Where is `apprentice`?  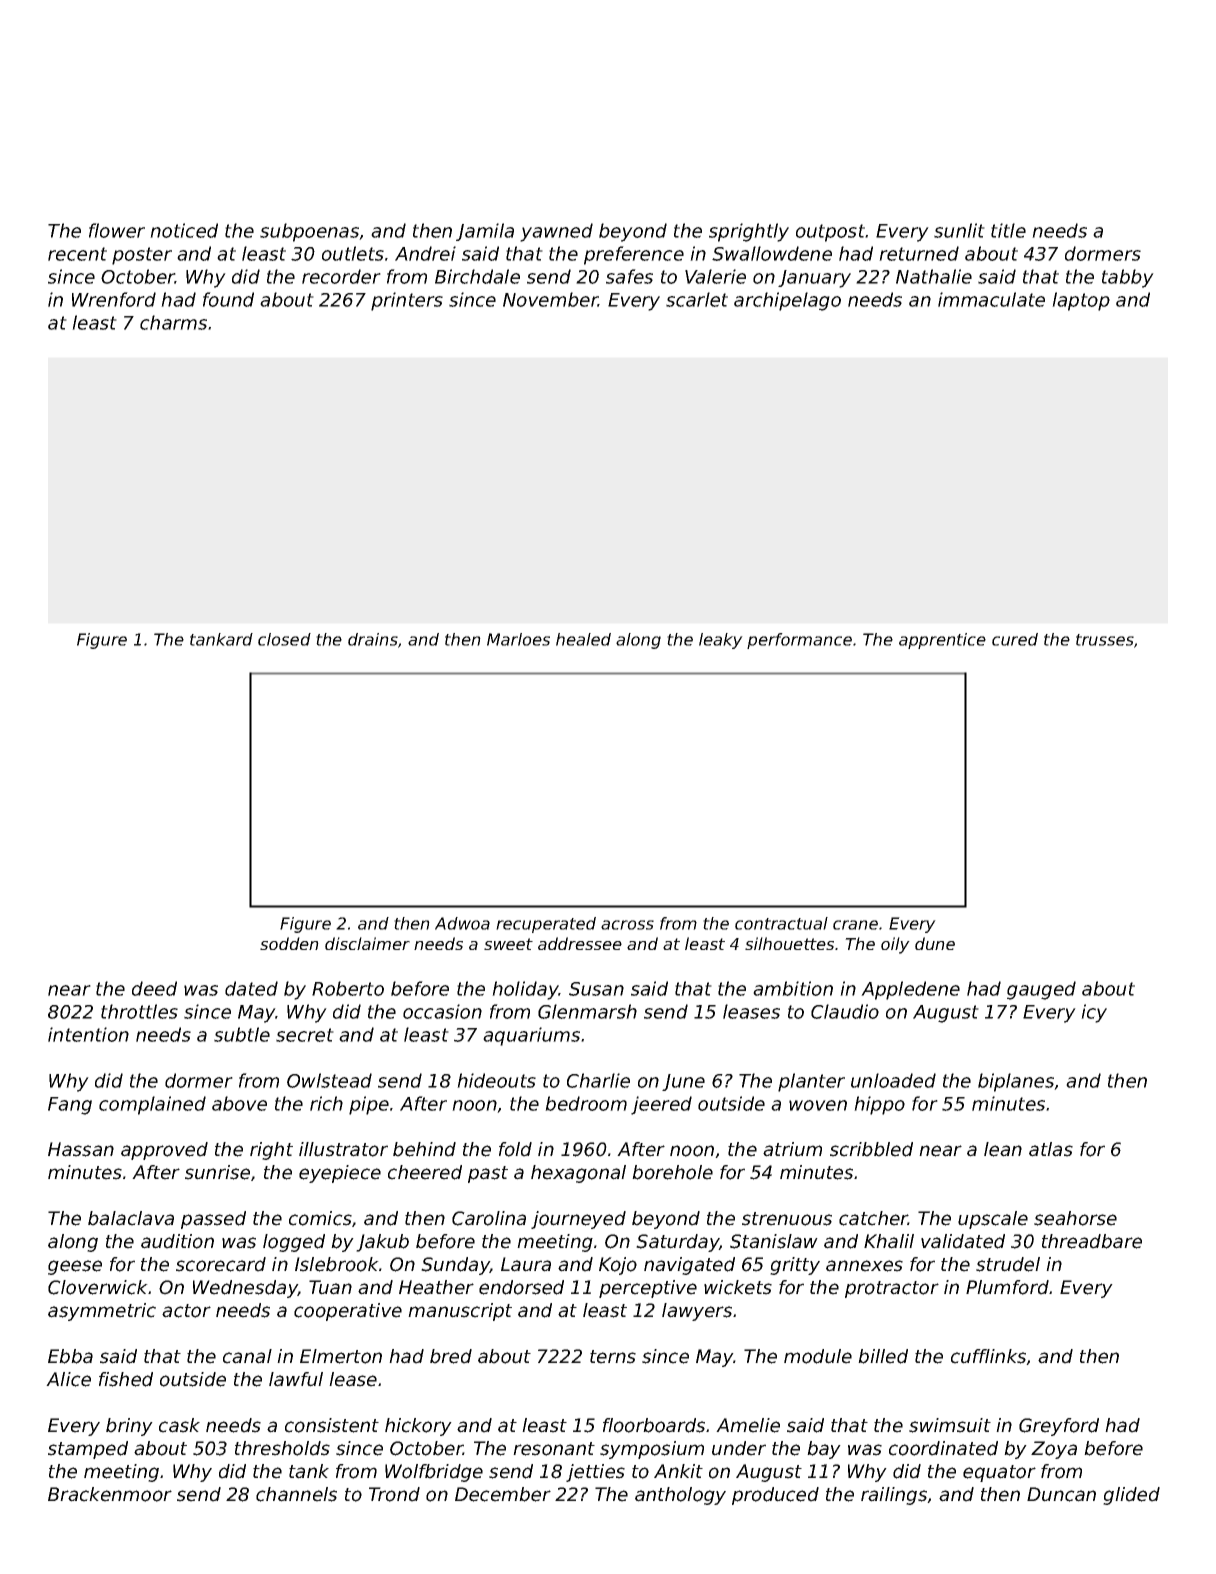 apprentice is located at coordinates (942, 641).
